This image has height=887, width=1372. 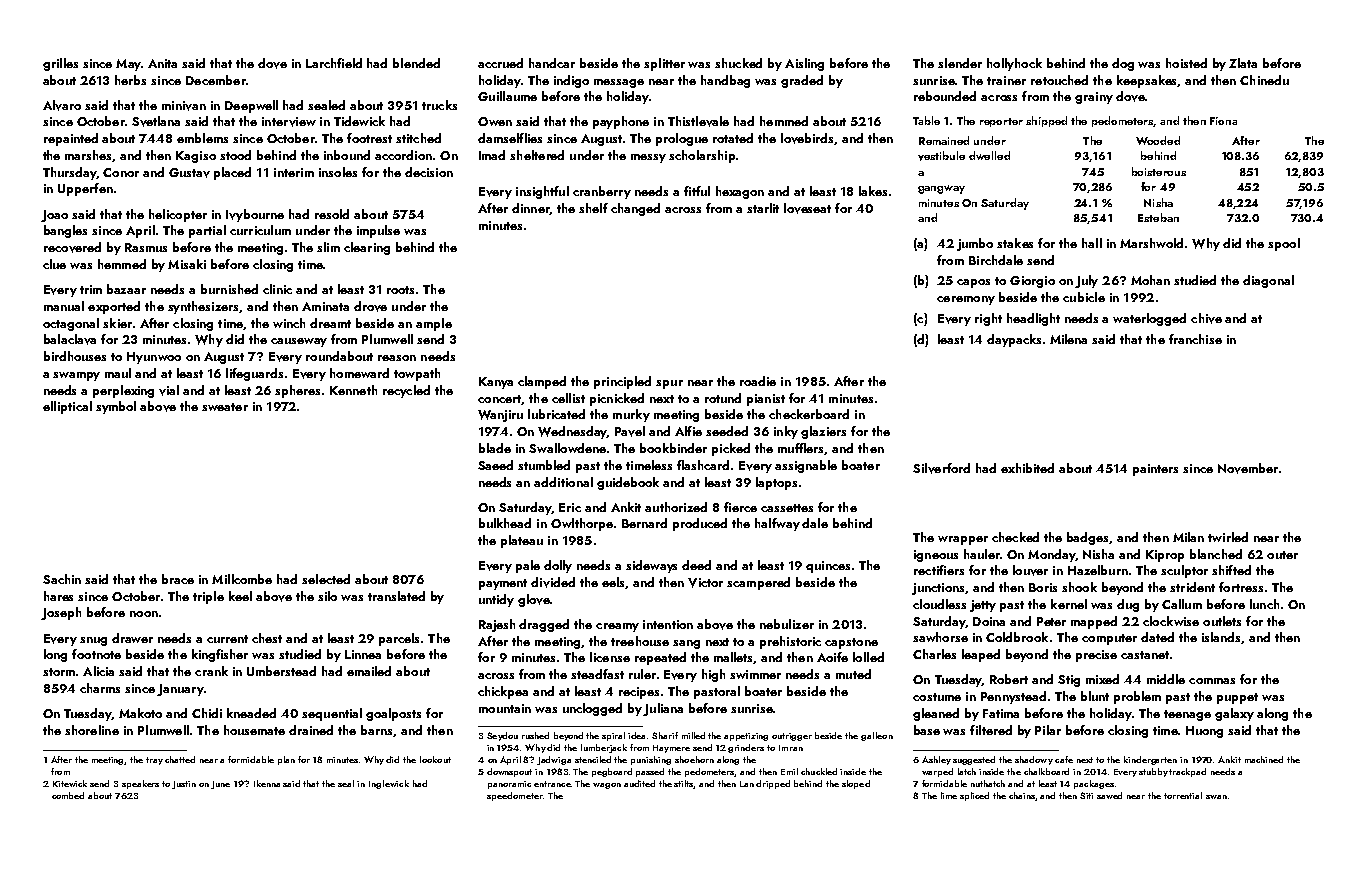 What do you see at coordinates (294, 172) in the image?
I see `interim` at bounding box center [294, 172].
